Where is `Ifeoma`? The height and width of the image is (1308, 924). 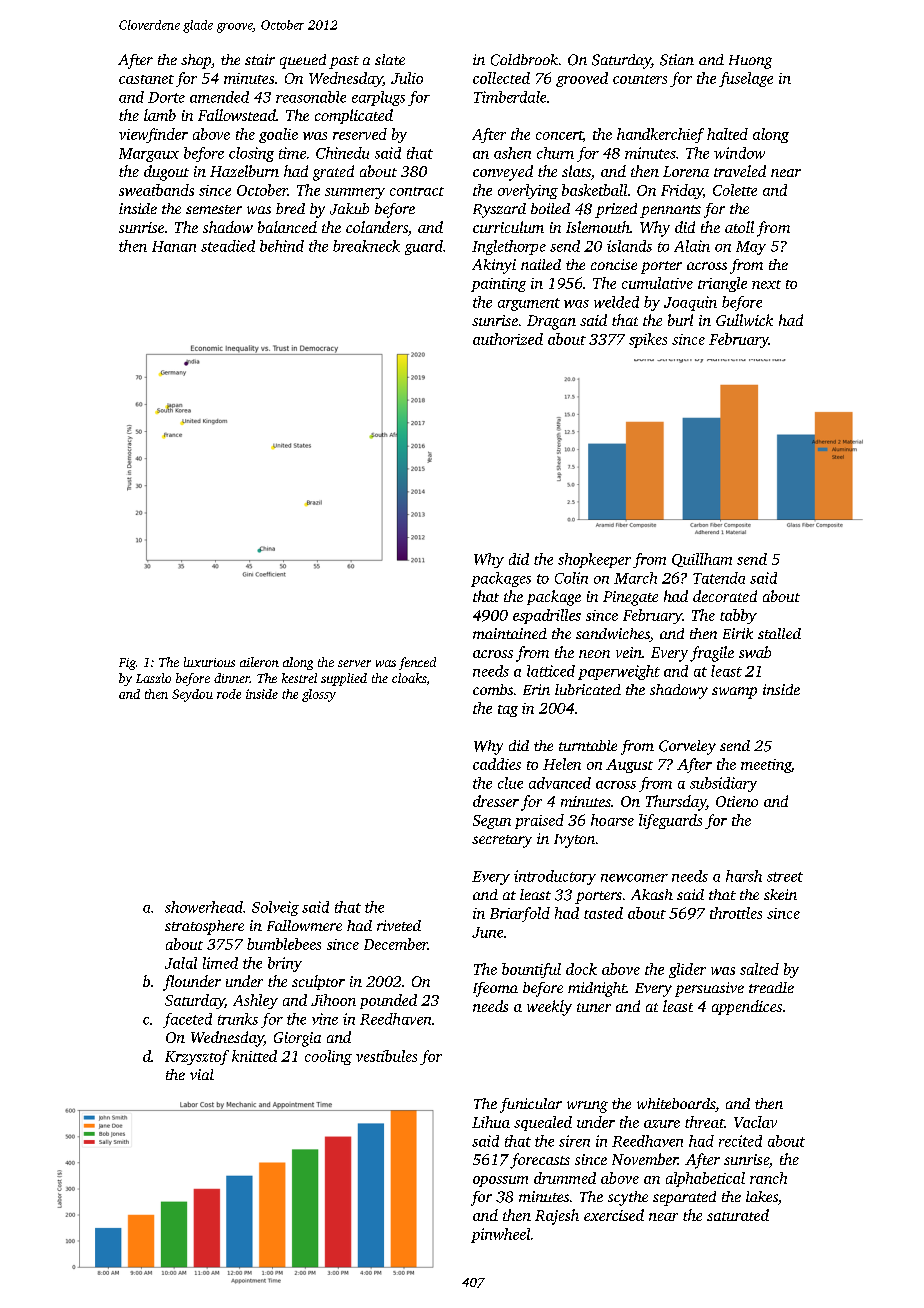 Ifeoma is located at coordinates (495, 989).
